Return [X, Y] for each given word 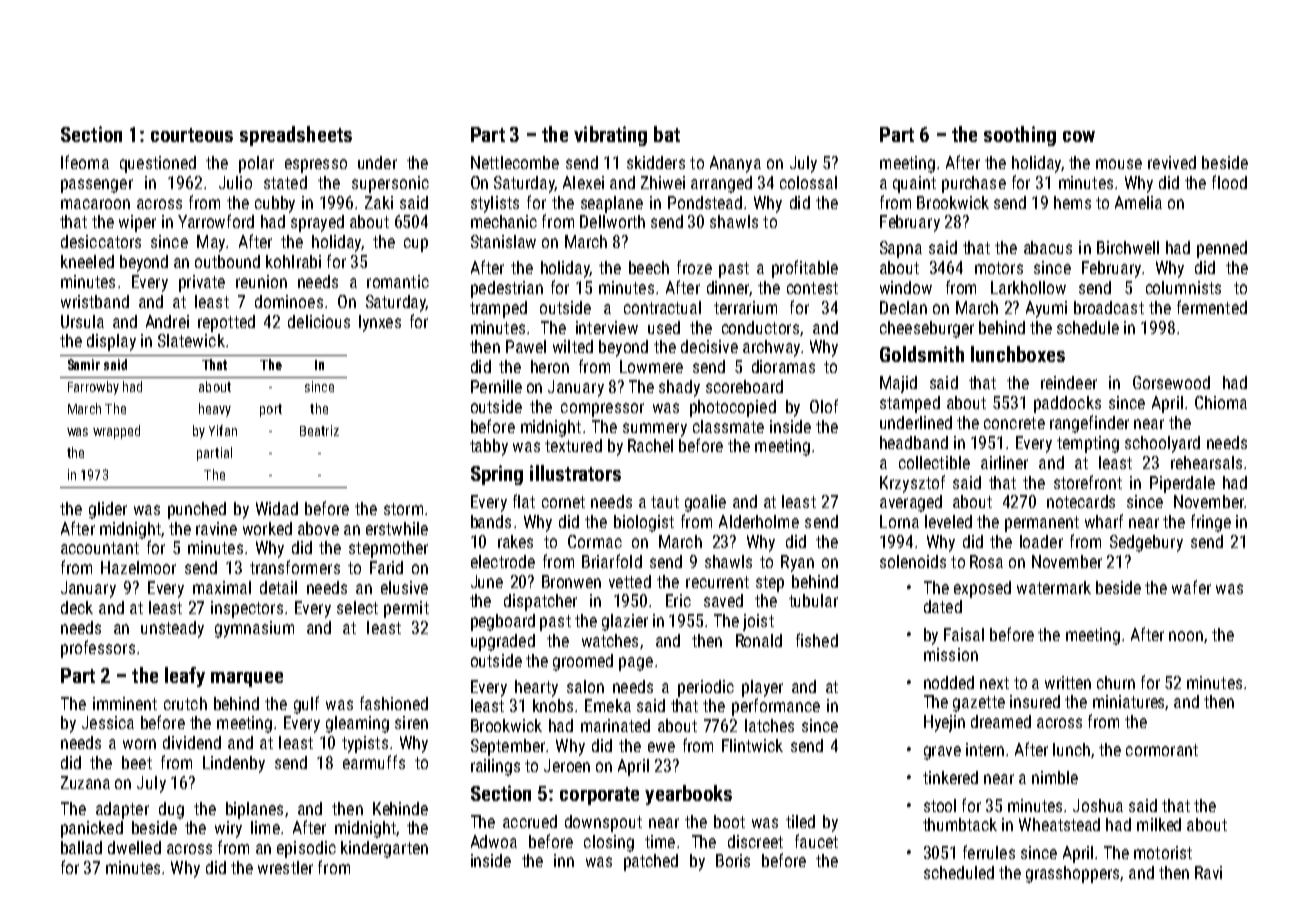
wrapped [116, 432]
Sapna [901, 249]
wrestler [285, 867]
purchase [974, 184]
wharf [1104, 521]
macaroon [95, 204]
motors [999, 268]
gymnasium [254, 629]
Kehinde [400, 808]
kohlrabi [293, 261]
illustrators [575, 473]
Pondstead [705, 202]
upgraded [503, 642]
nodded [949, 682]
